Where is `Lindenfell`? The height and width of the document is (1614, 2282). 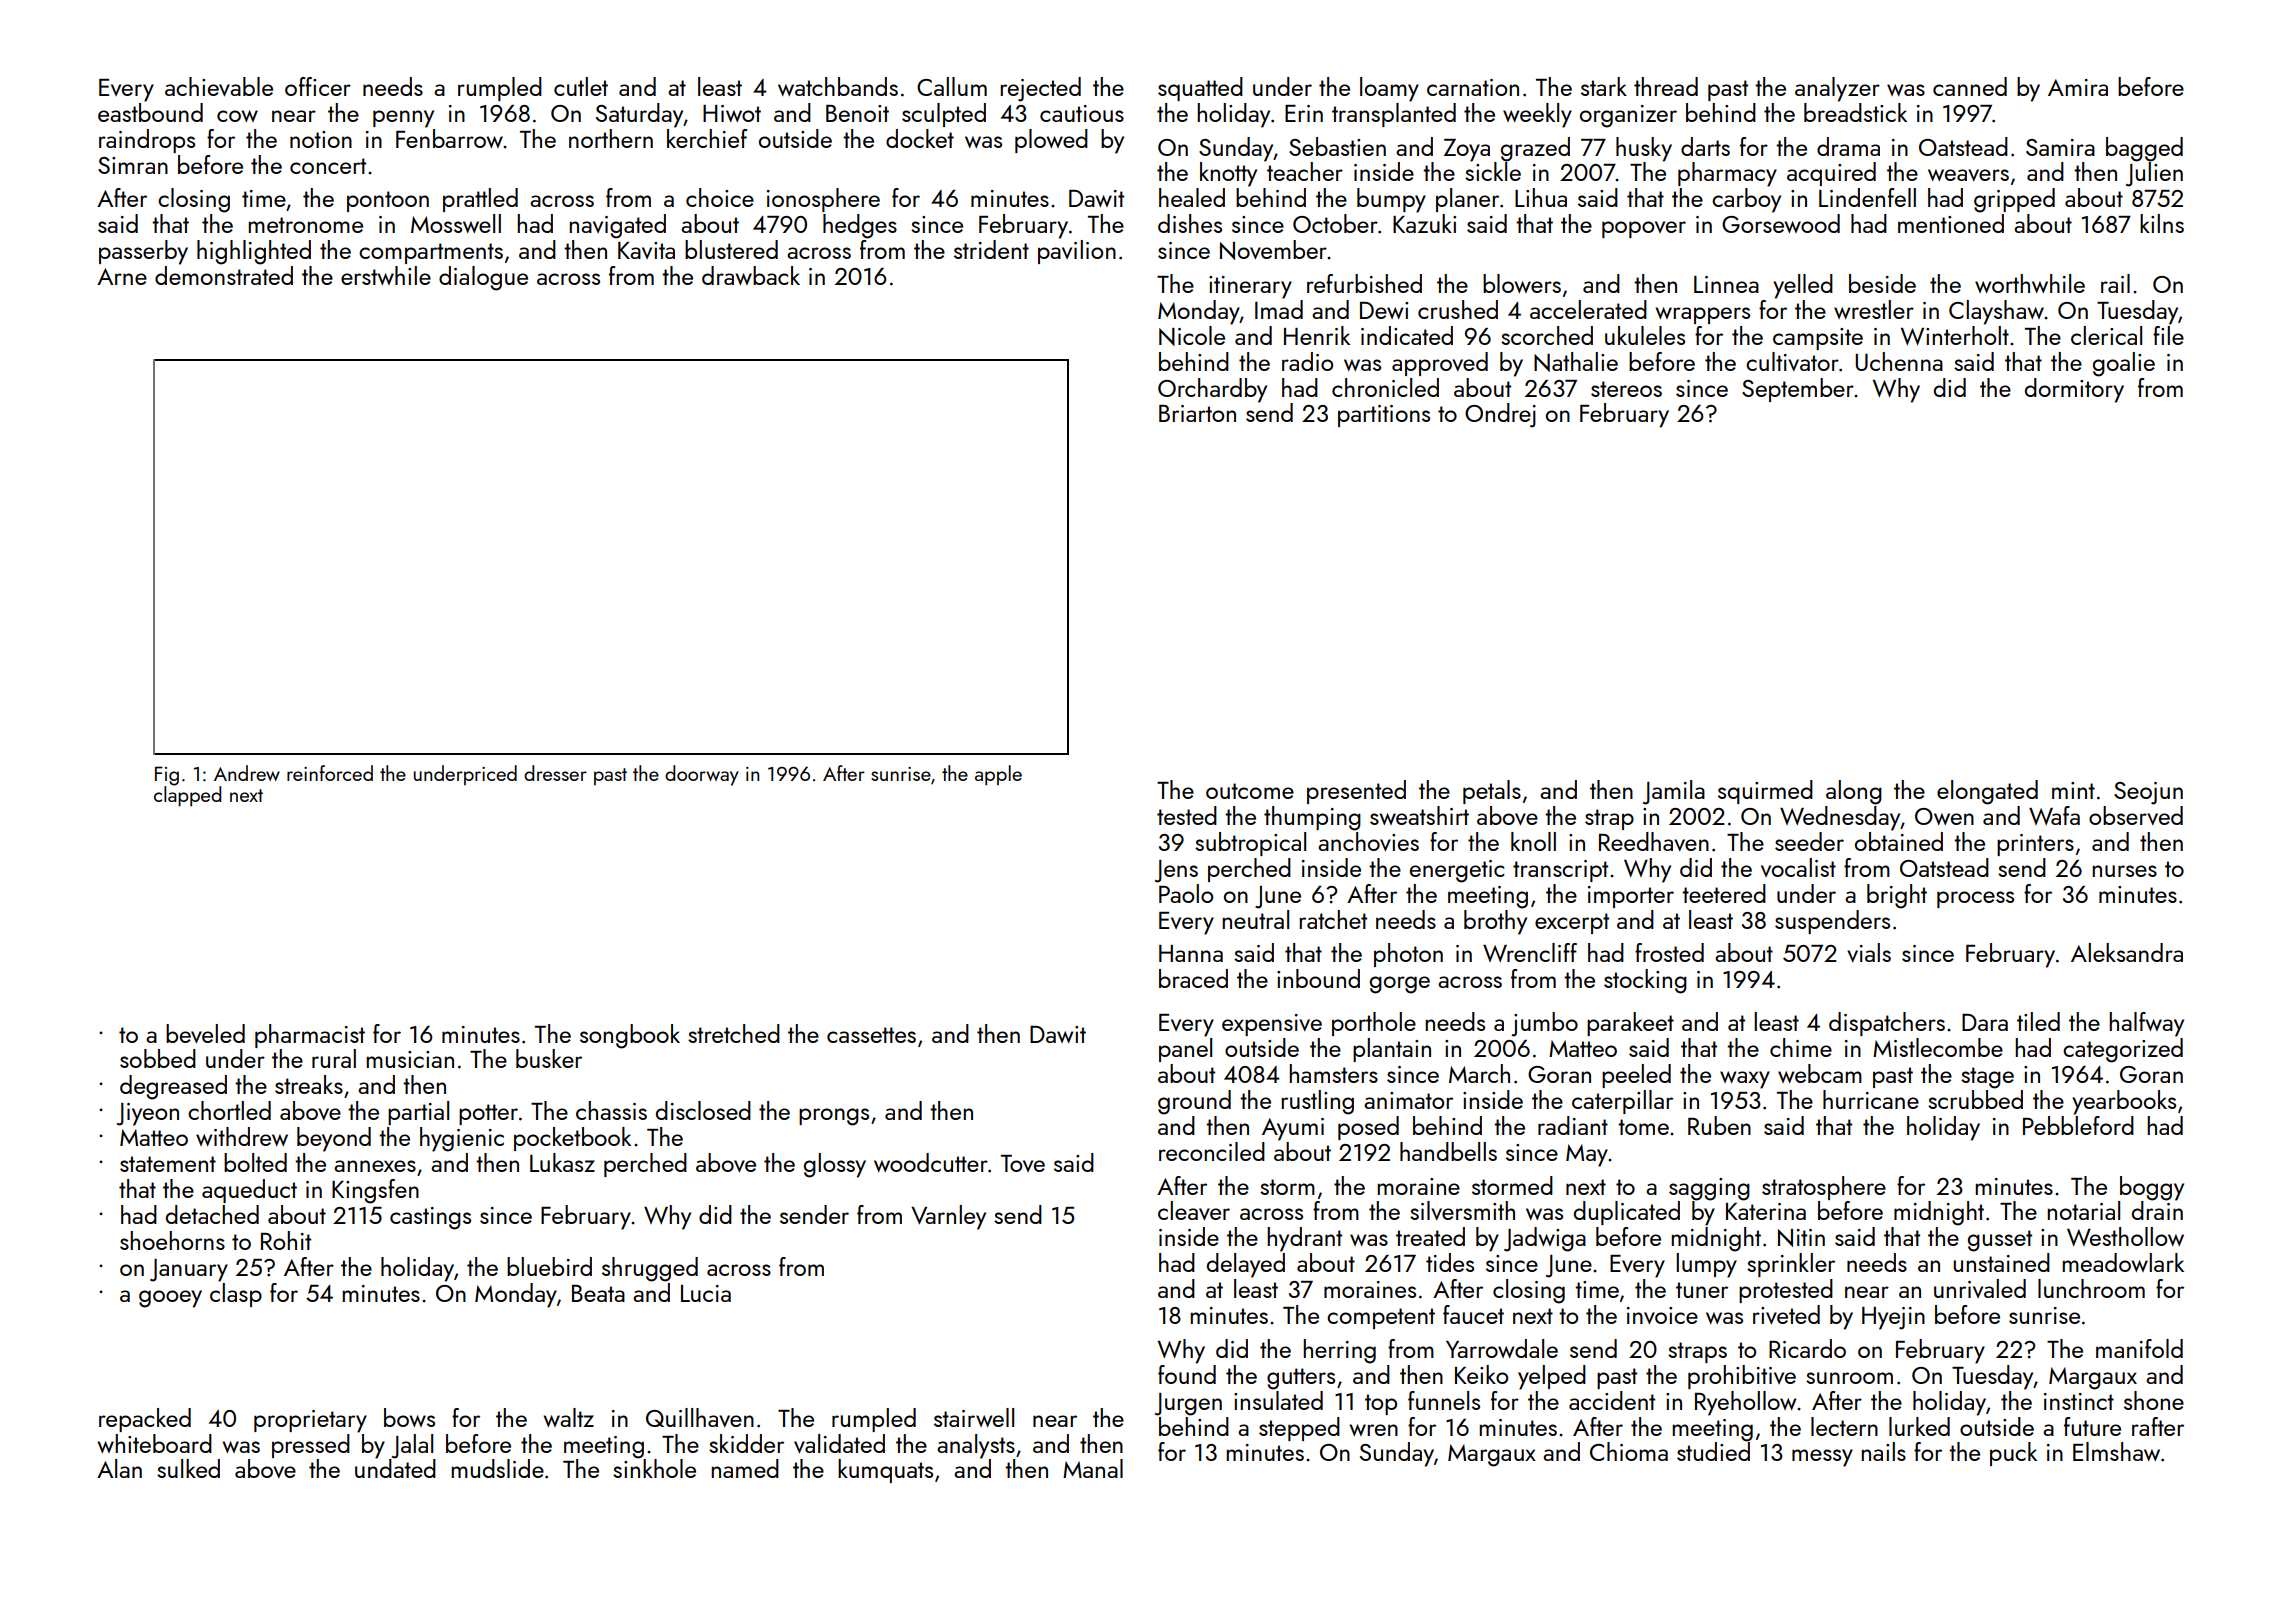
Lindenfell is located at coordinates (1867, 197).
